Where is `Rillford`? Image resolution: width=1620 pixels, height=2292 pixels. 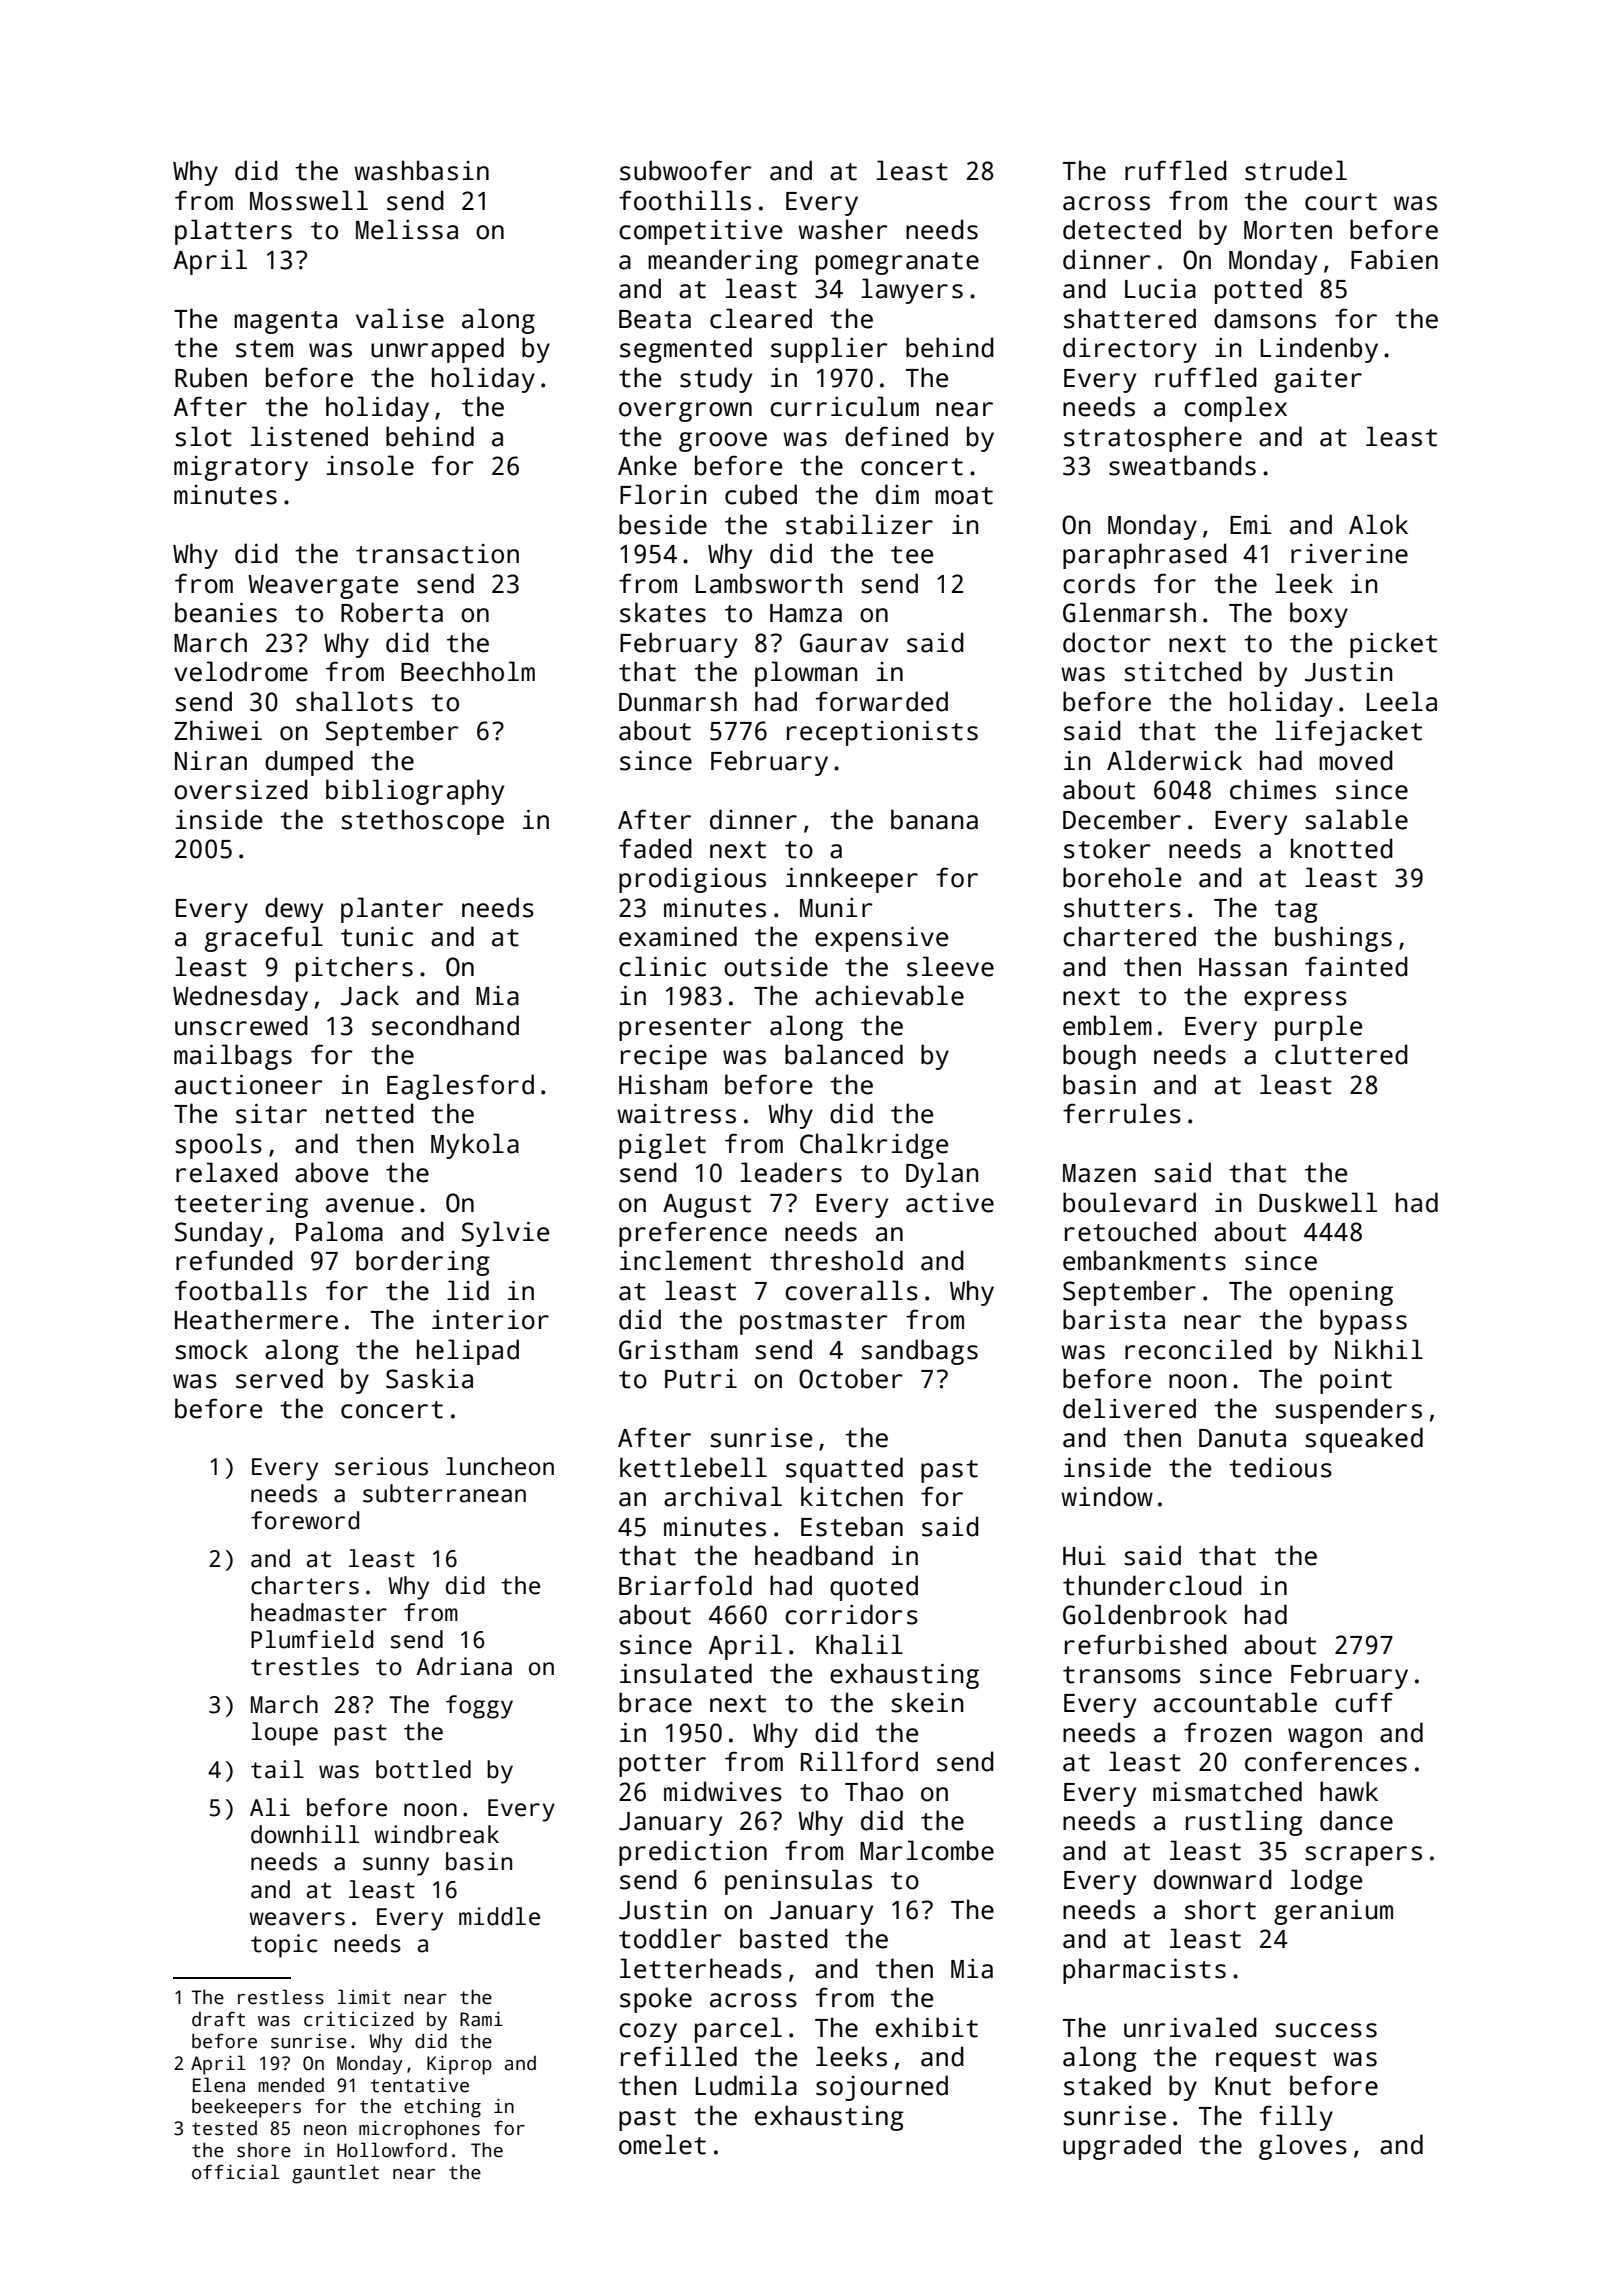
Rillford is located at coordinates (859, 1761).
